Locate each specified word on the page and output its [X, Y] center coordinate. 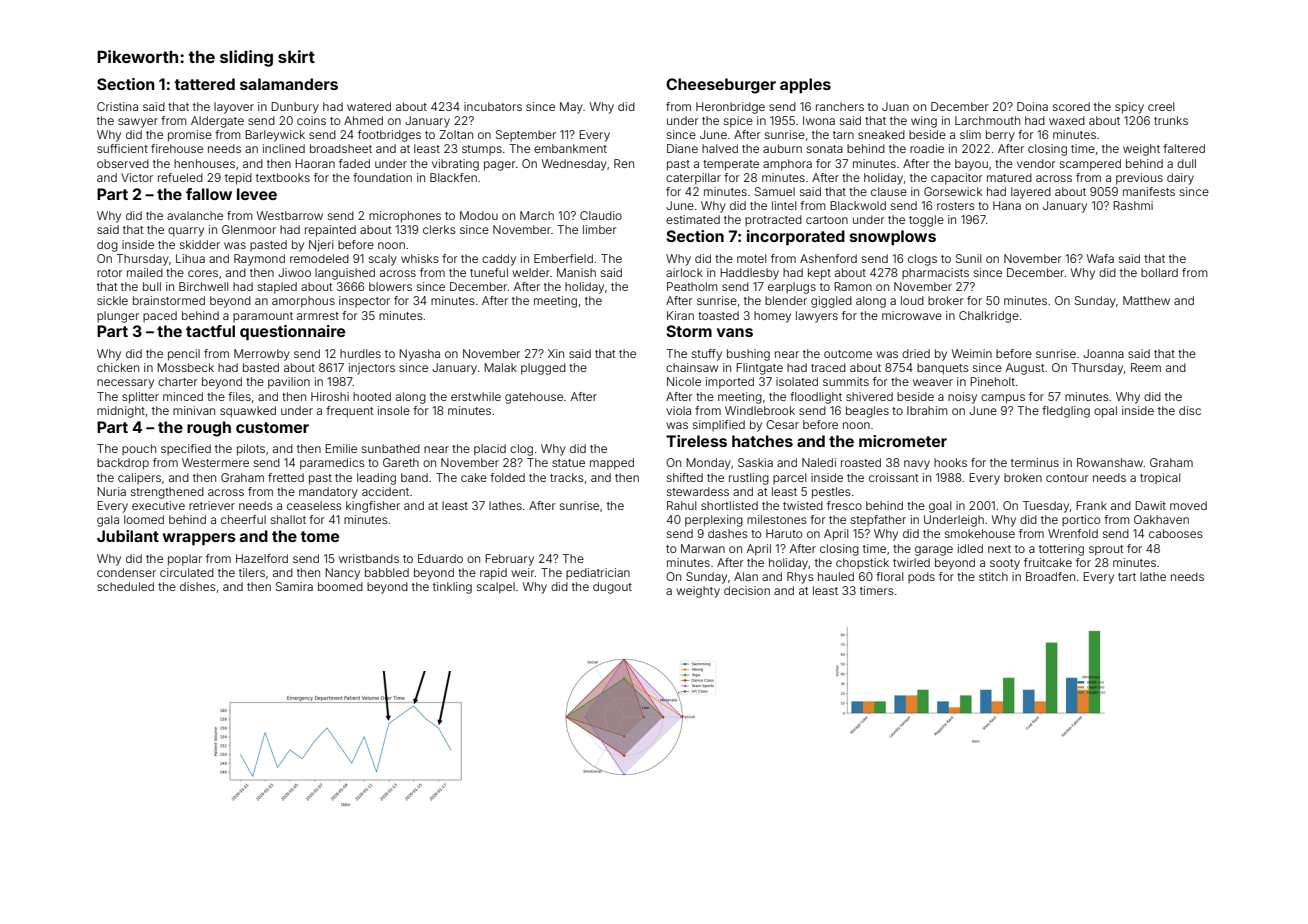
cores [203, 273]
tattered [204, 84]
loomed [144, 519]
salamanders [289, 84]
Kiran [680, 315]
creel [1161, 106]
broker [946, 300]
